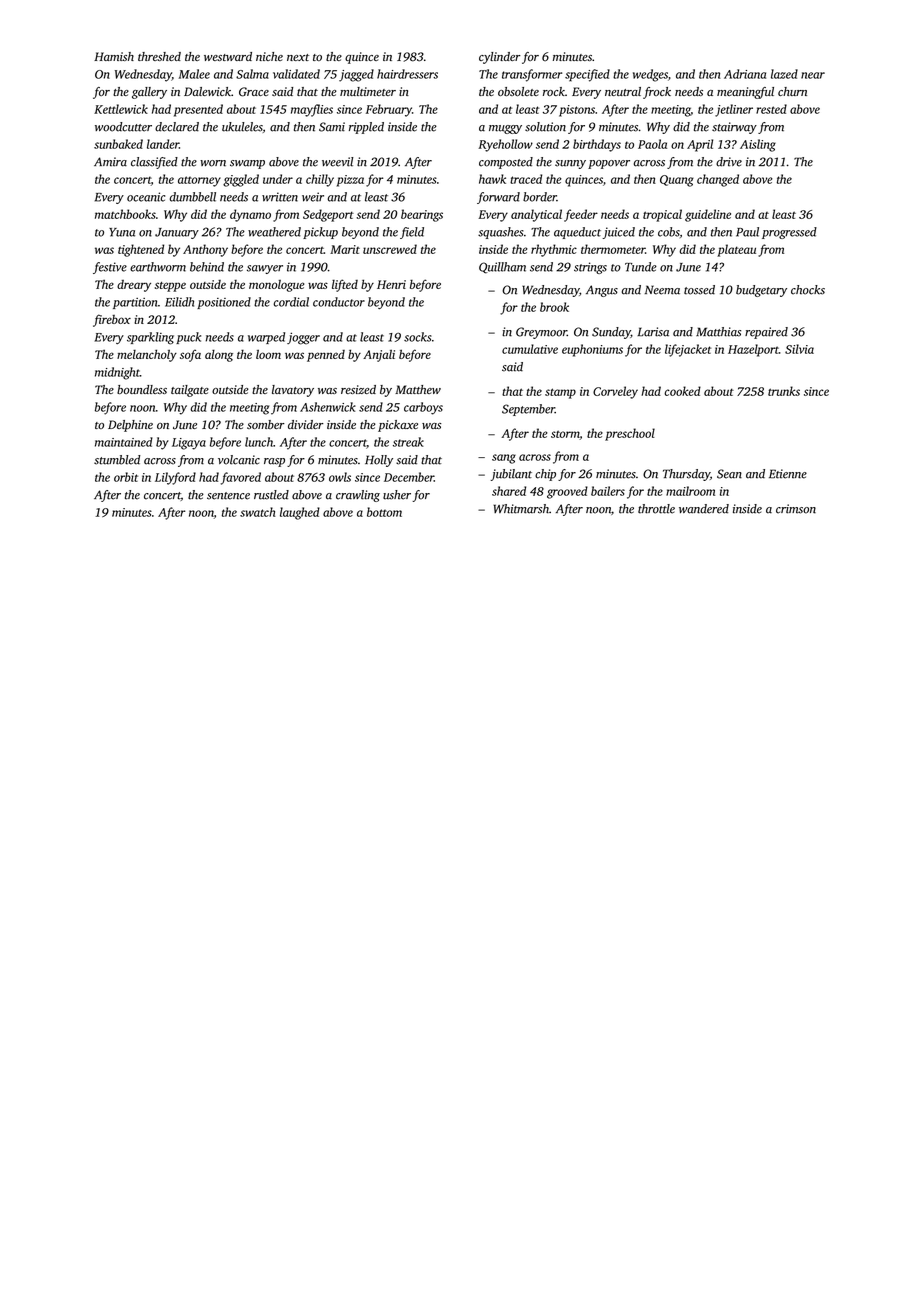  Describe the element at coordinates (130, 426) in the document. I see `Delphine` at that location.
